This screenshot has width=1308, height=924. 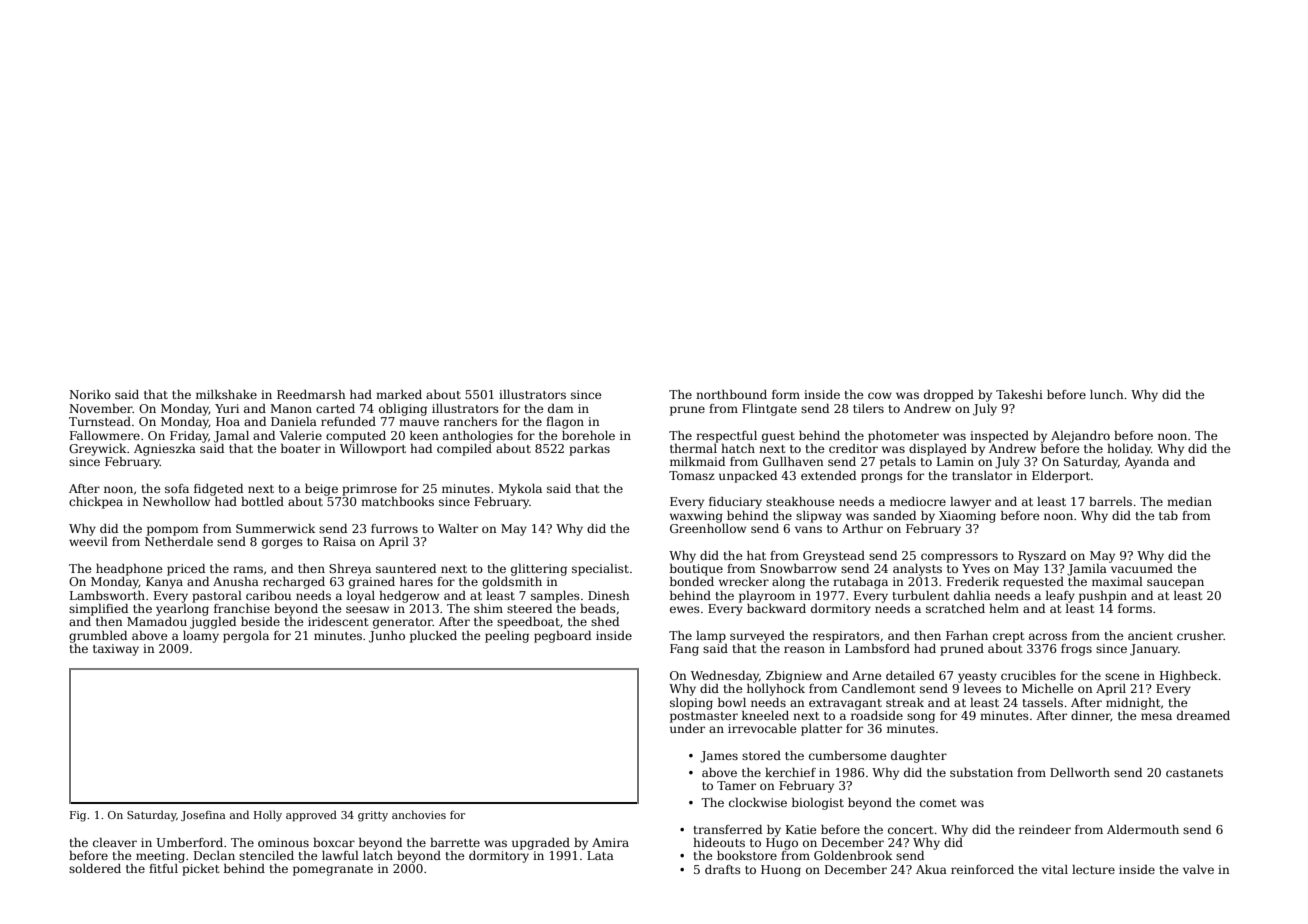 I want to click on pomegranate, so click(x=333, y=870).
